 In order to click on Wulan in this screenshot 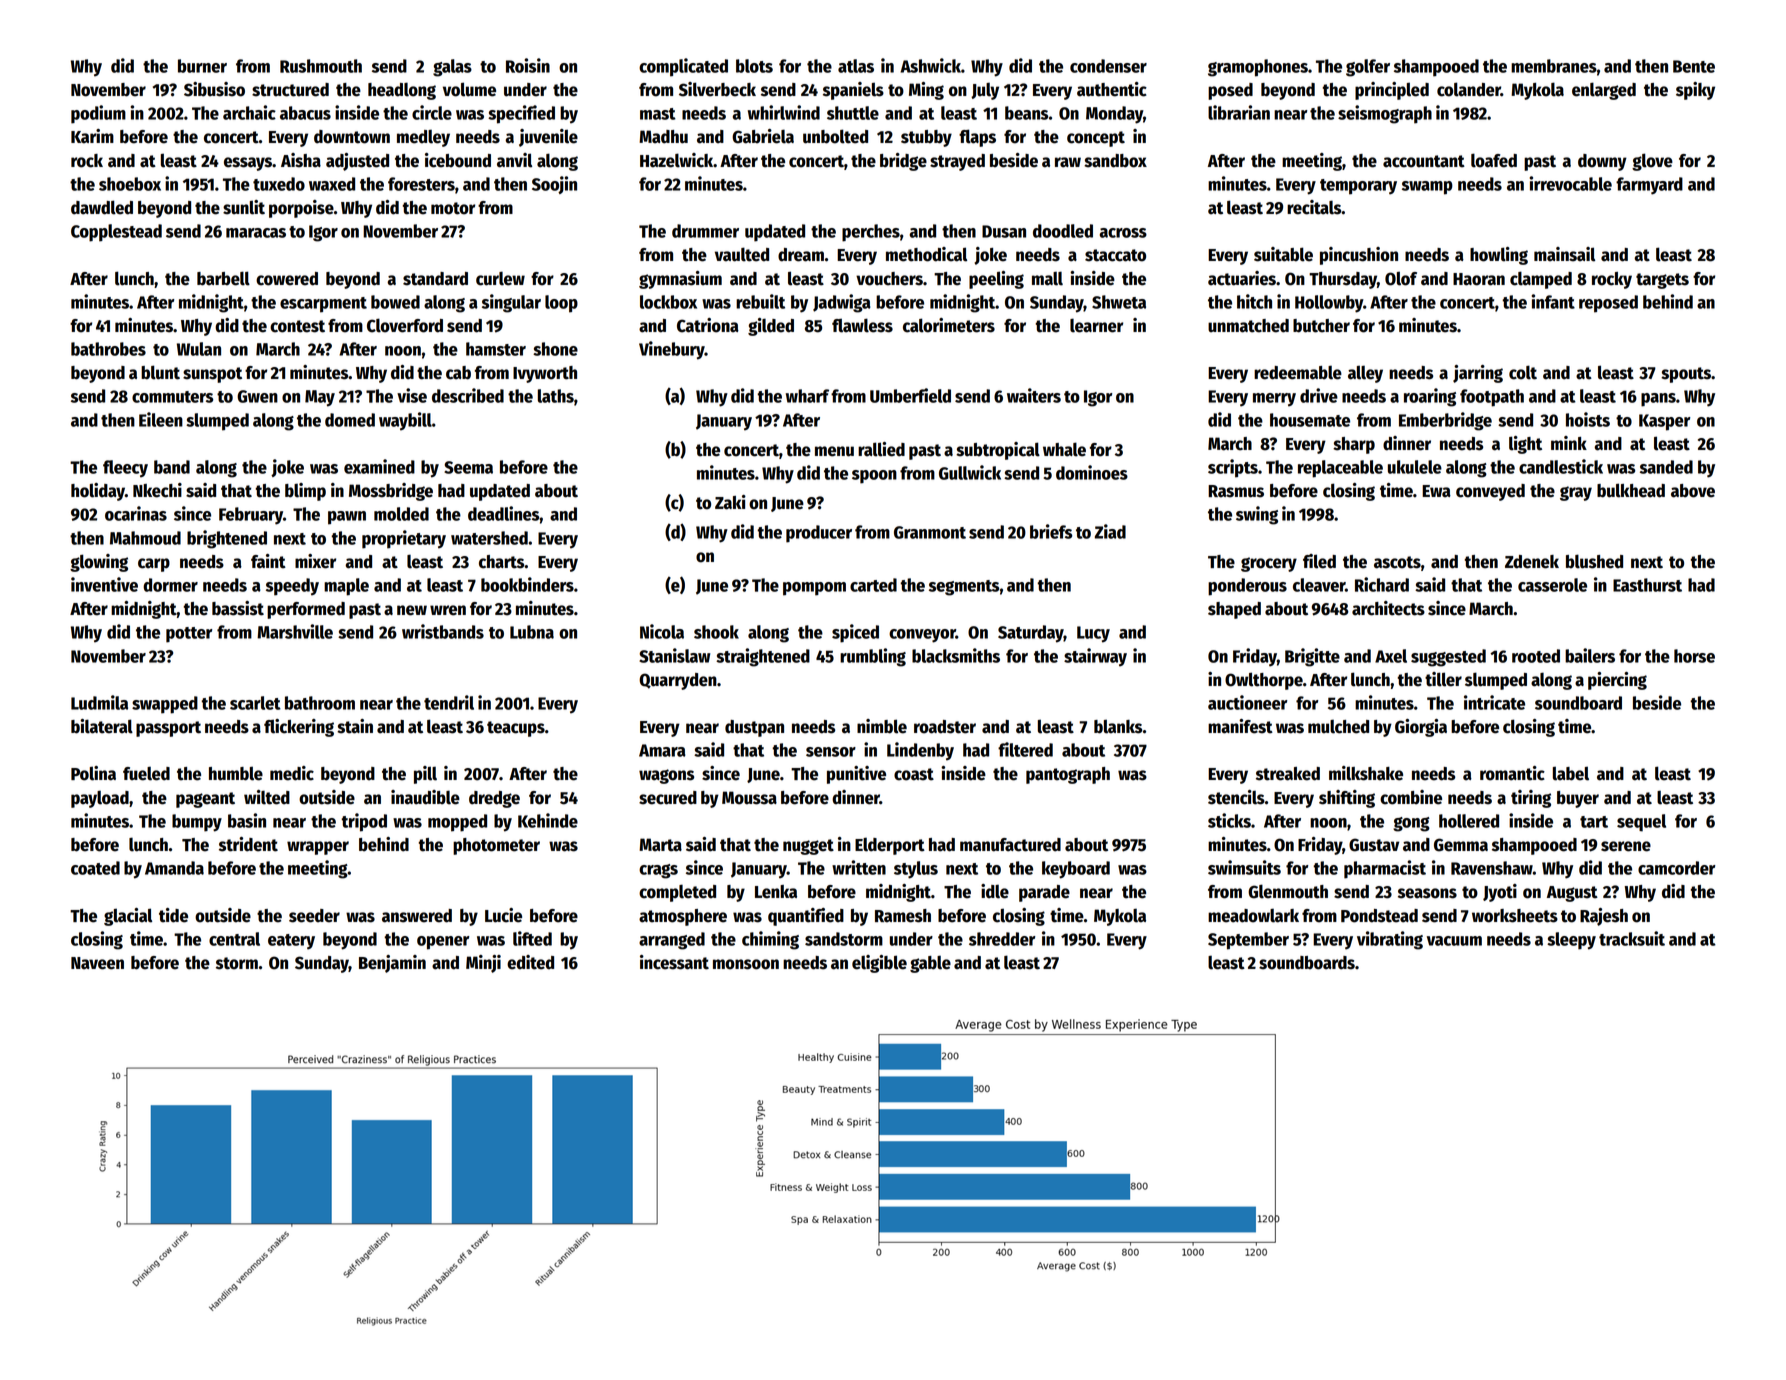, I will do `click(199, 349)`.
